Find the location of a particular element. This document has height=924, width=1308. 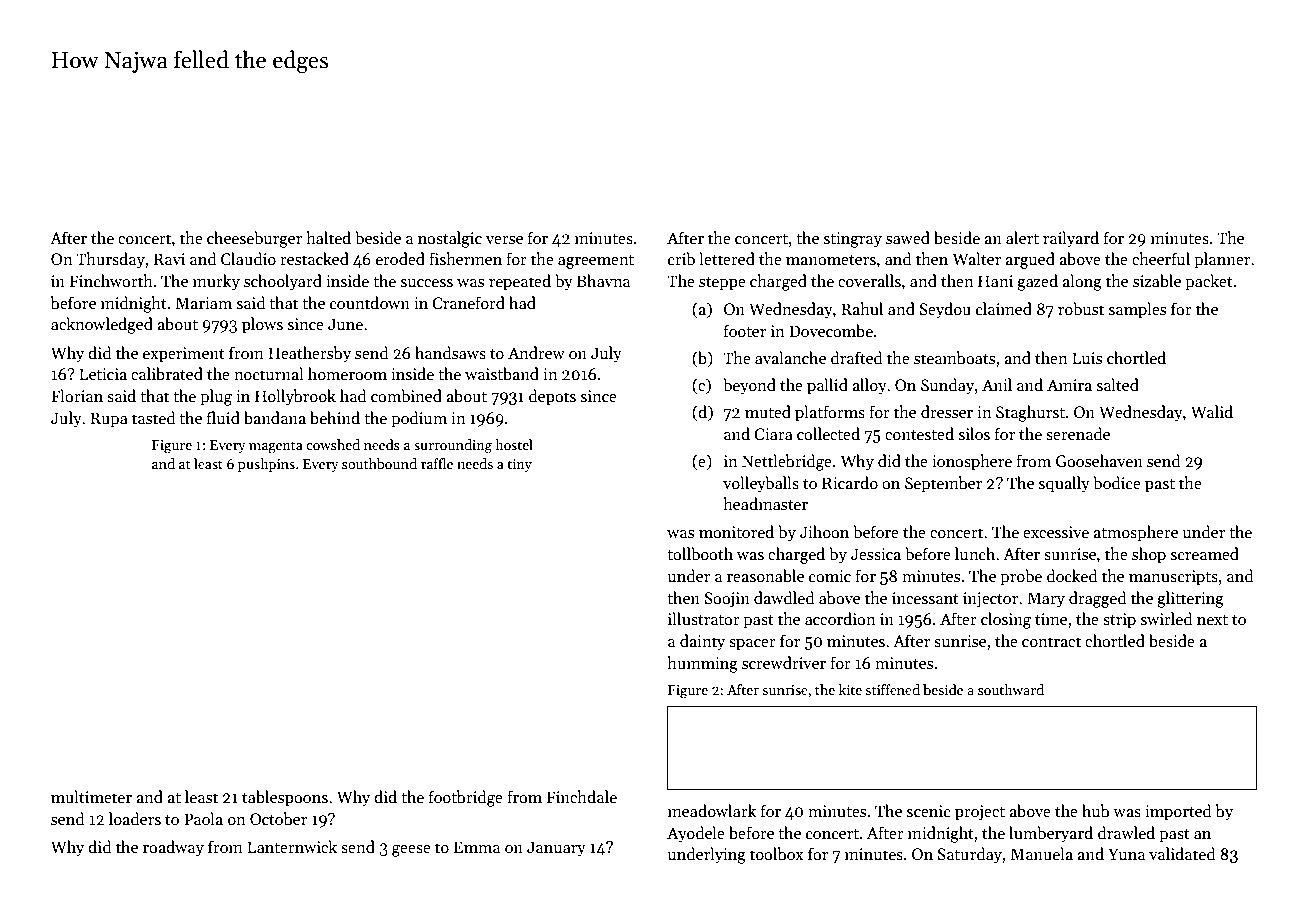

depots is located at coordinates (552, 397).
